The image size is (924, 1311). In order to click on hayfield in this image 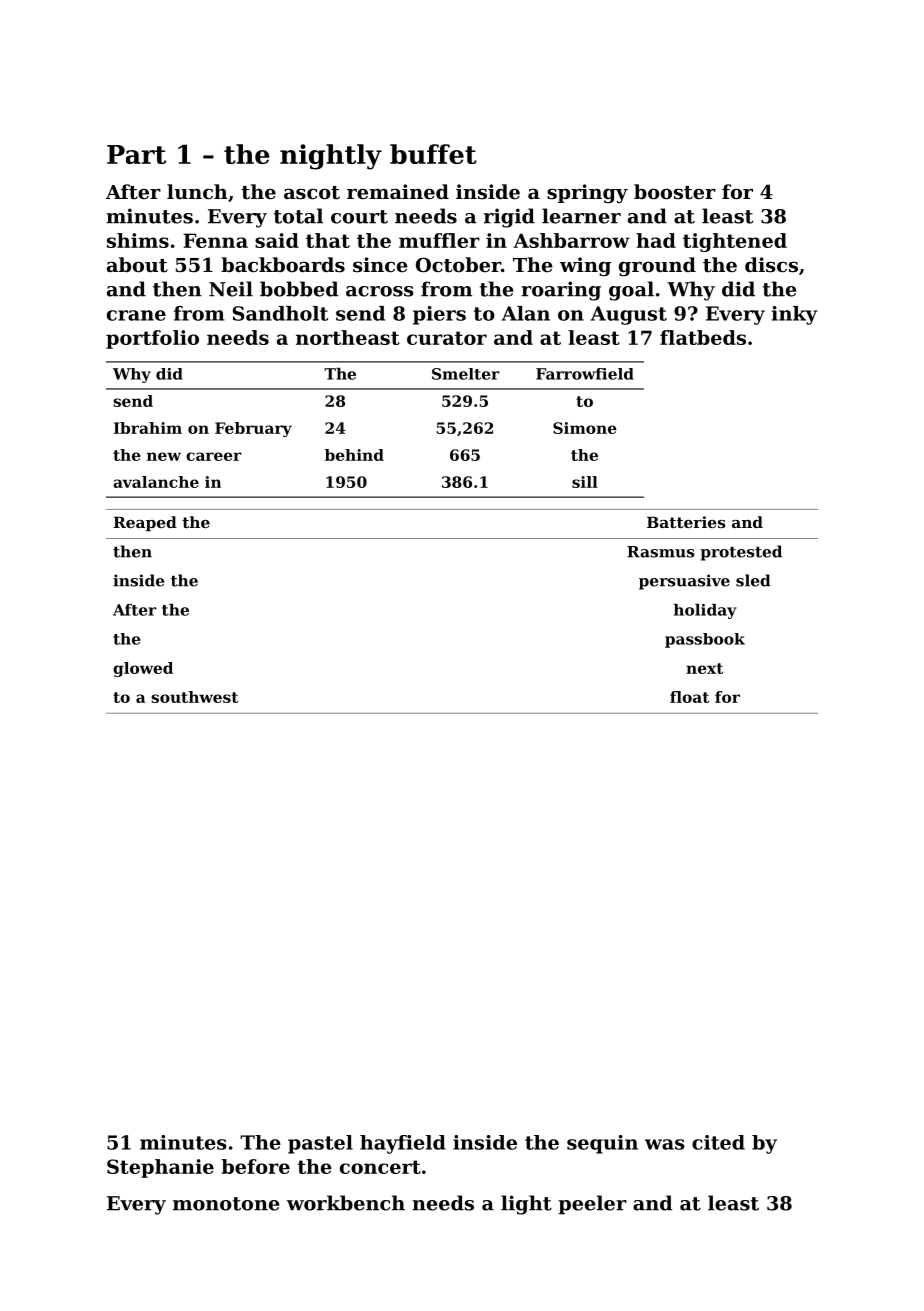, I will do `click(403, 1144)`.
